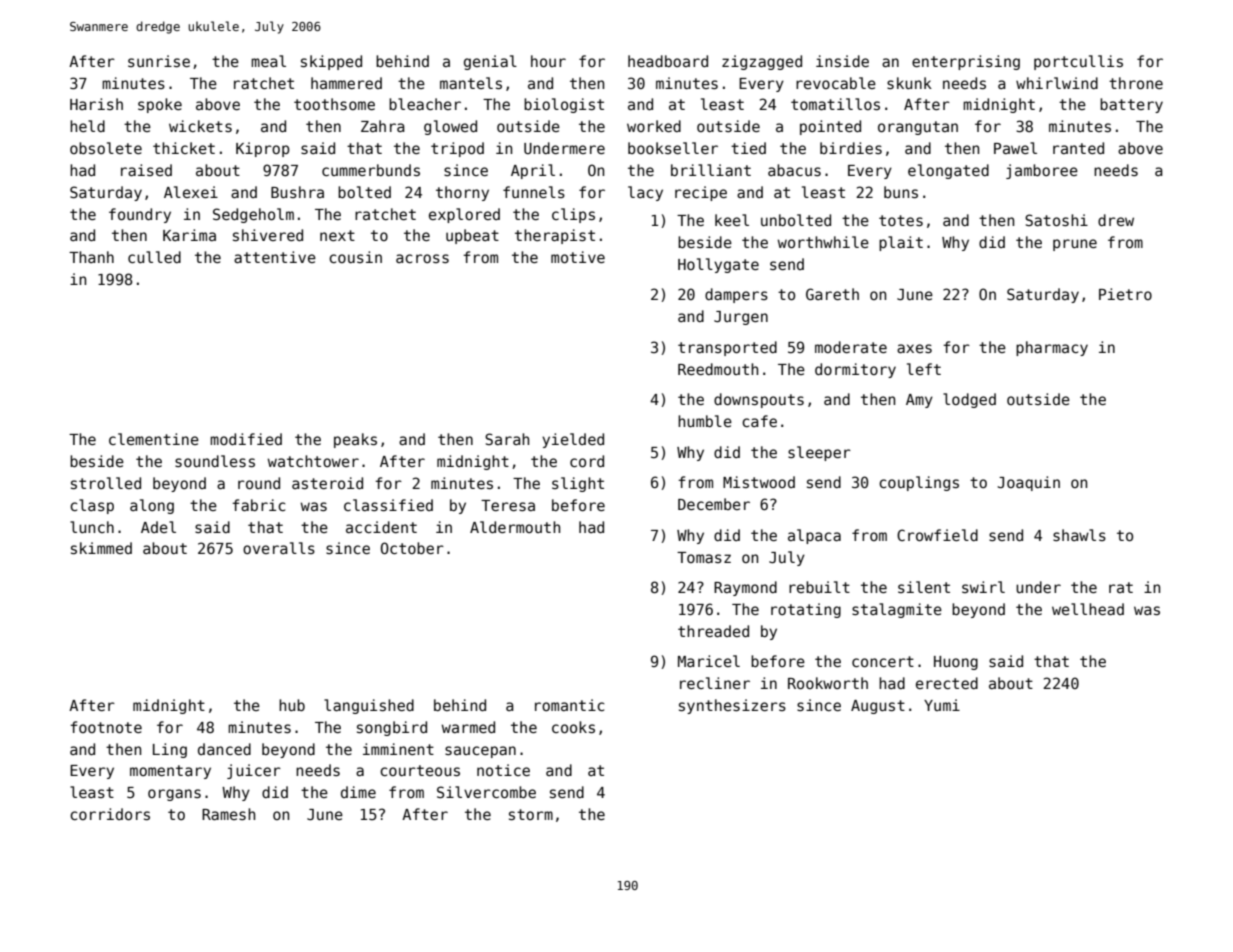  What do you see at coordinates (842, 61) in the screenshot?
I see `inside` at bounding box center [842, 61].
